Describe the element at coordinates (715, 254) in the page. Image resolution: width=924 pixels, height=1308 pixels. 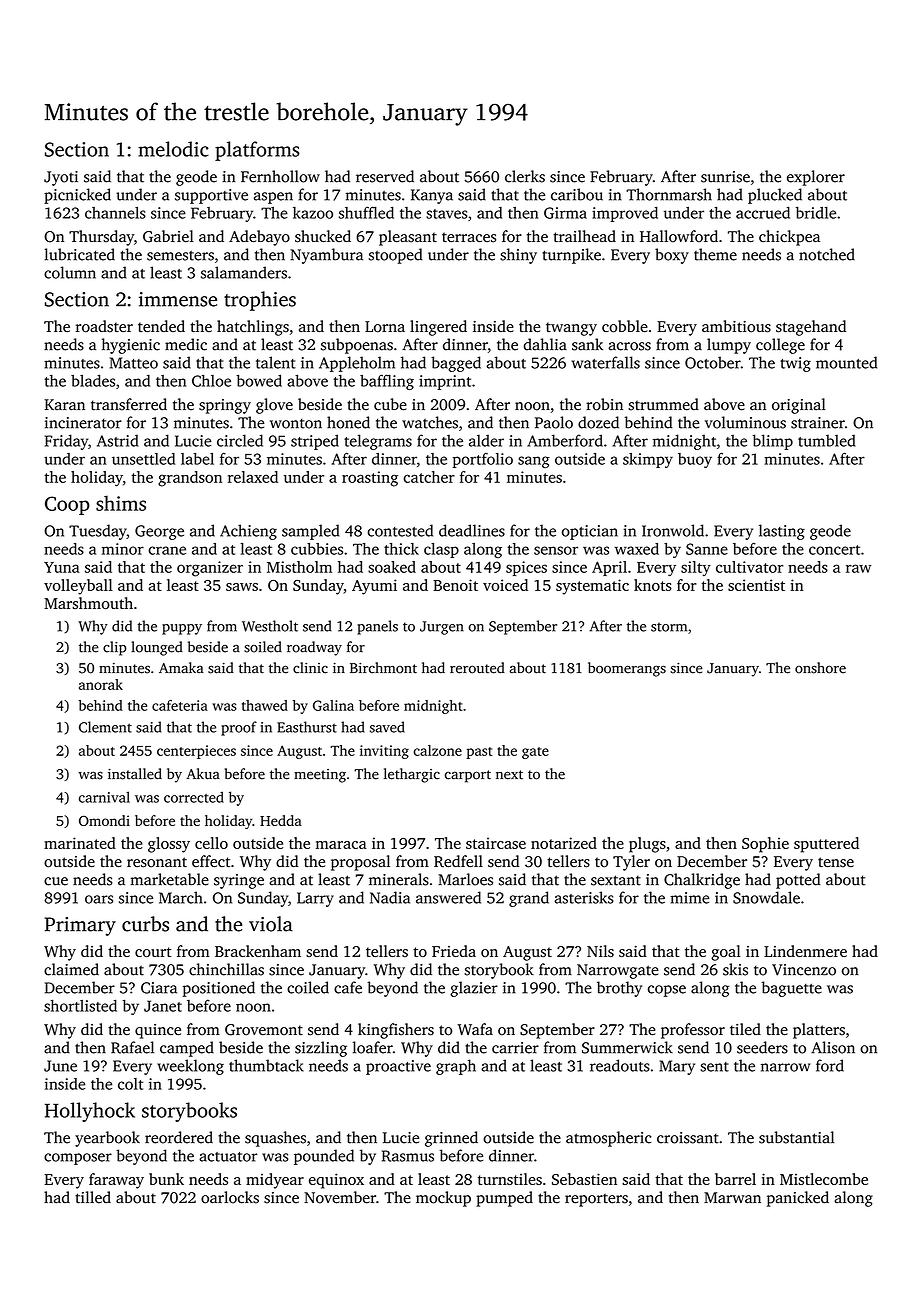
I see `theme` at that location.
